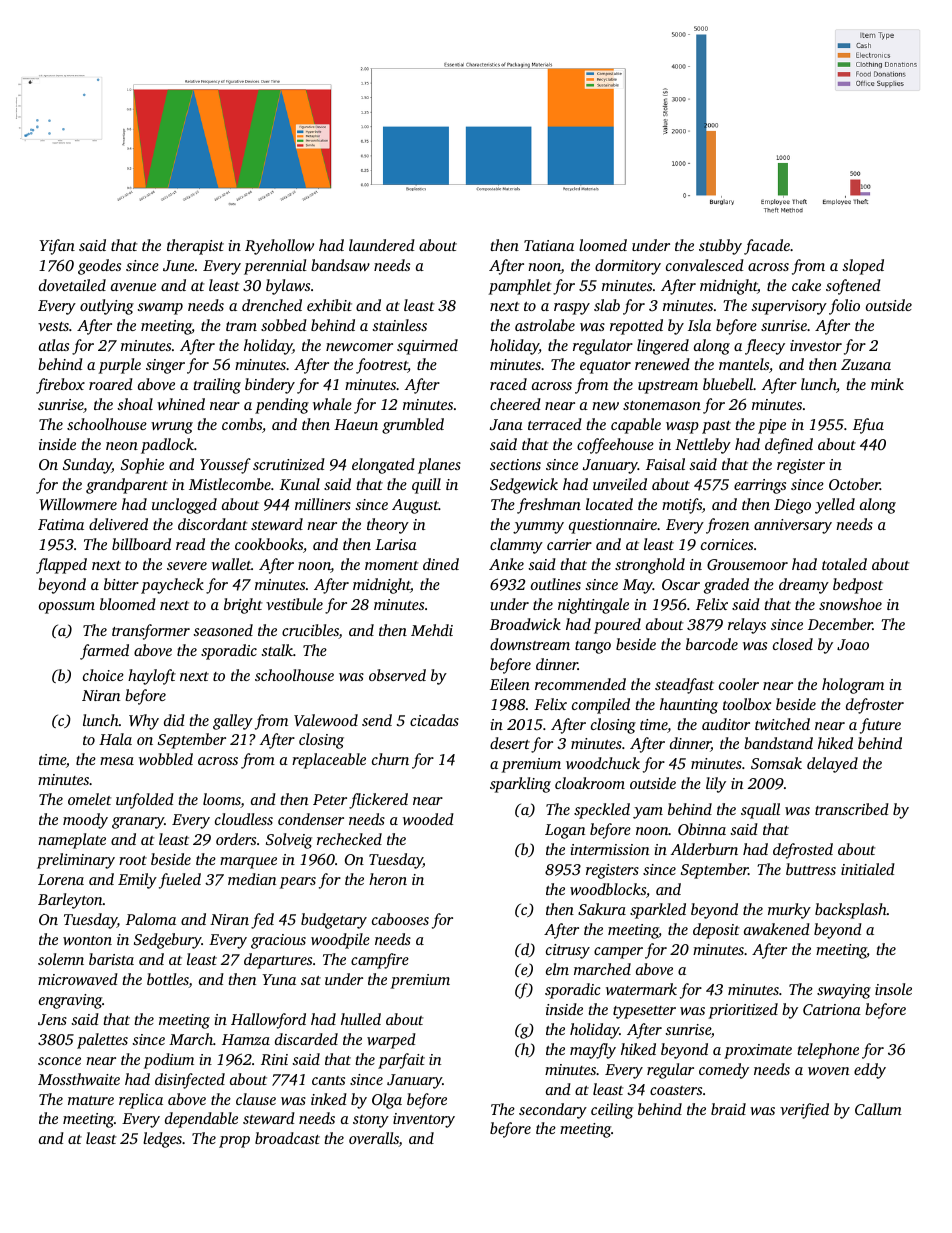 The width and height of the screenshot is (952, 1233). Describe the element at coordinates (852, 809) in the screenshot. I see `transcribed` at that location.
